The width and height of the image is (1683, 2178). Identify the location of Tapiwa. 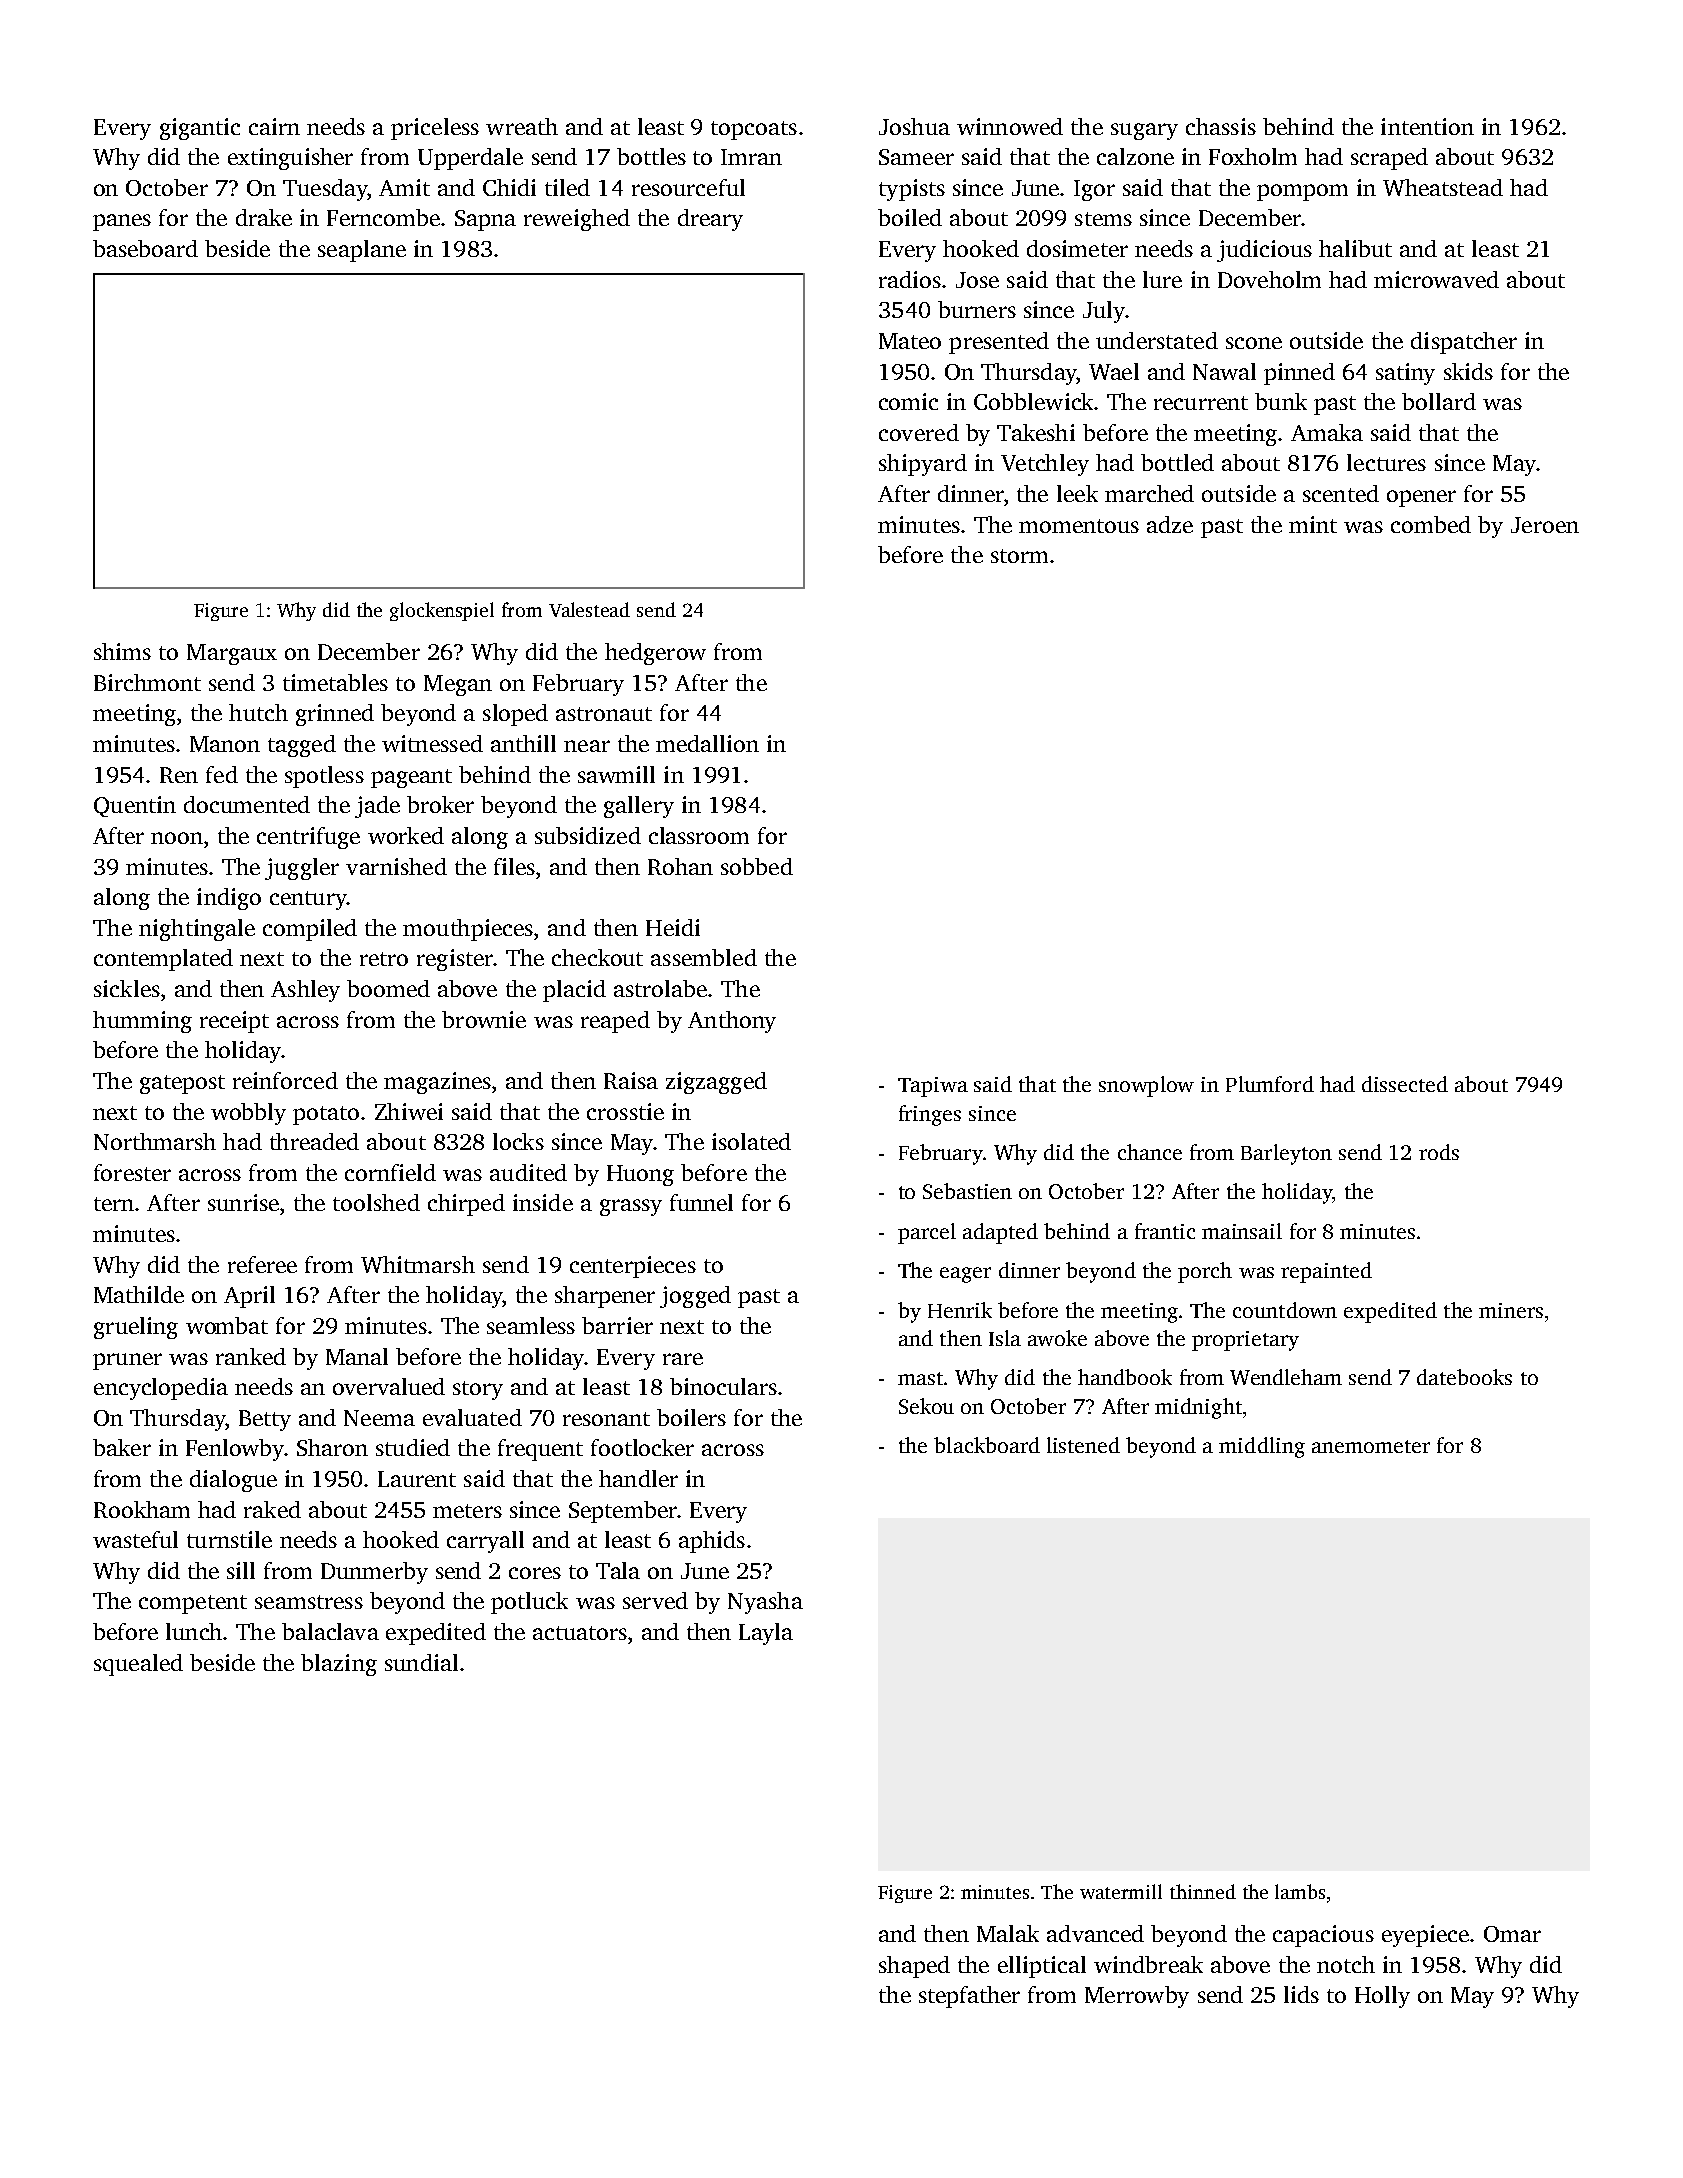
(933, 1087).
